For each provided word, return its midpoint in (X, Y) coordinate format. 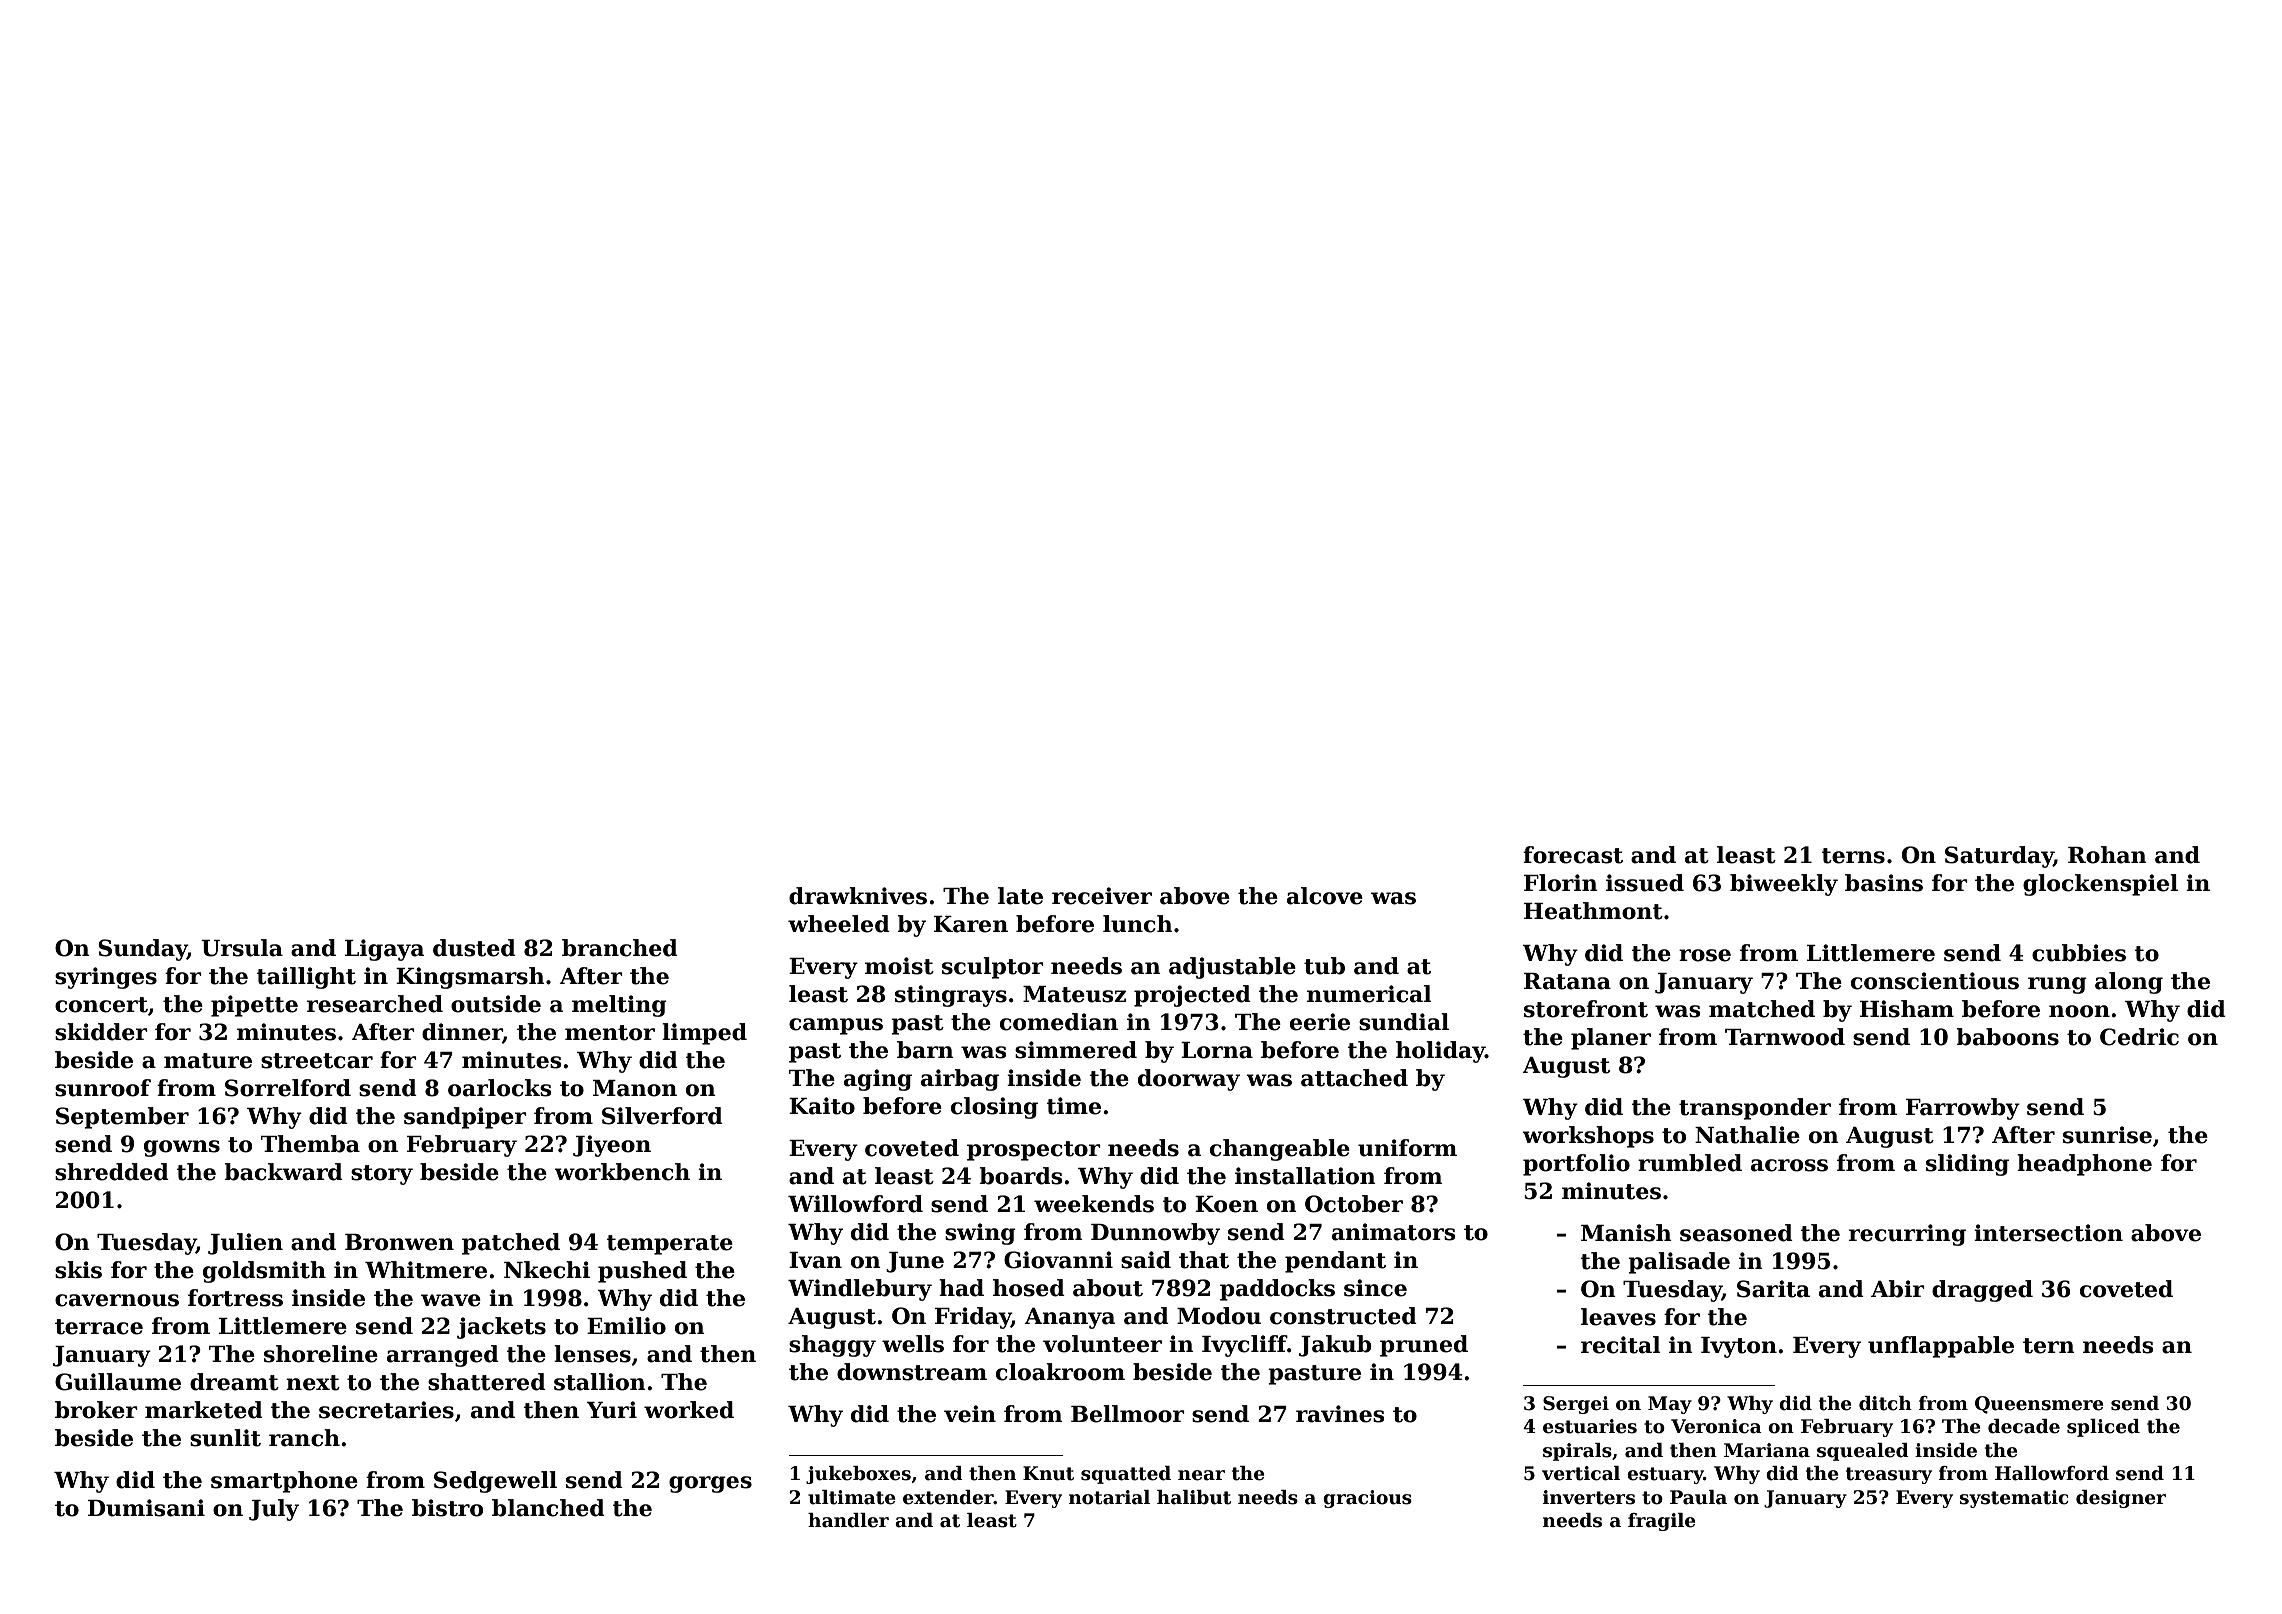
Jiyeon (612, 1146)
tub (1324, 966)
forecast (1573, 855)
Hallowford (2052, 1473)
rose (1705, 955)
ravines (1340, 1414)
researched (375, 1004)
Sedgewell (495, 1482)
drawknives (858, 896)
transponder (1755, 1109)
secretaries (386, 1410)
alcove (1325, 896)
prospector (1034, 1151)
